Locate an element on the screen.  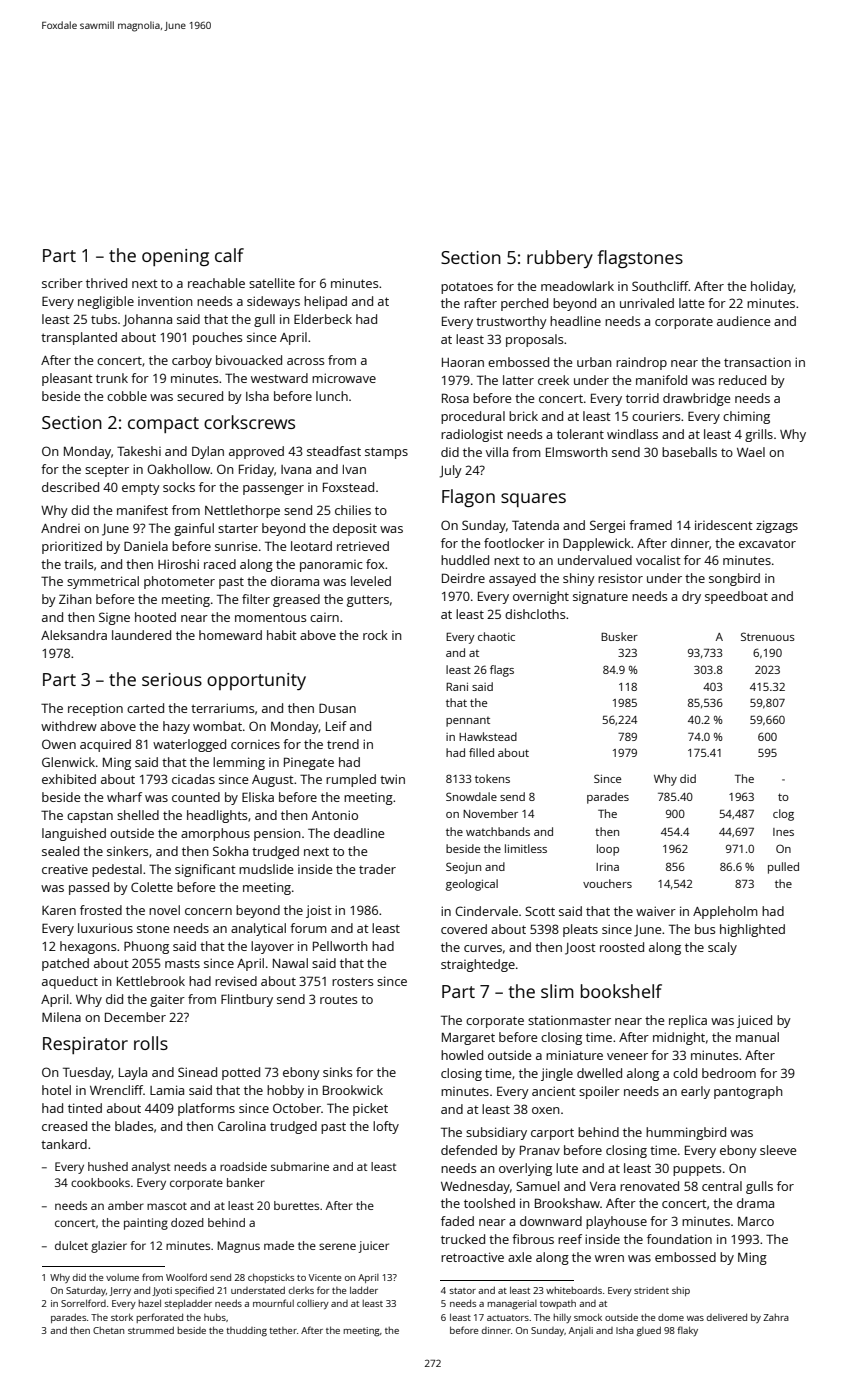
scriber is located at coordinates (62, 283).
